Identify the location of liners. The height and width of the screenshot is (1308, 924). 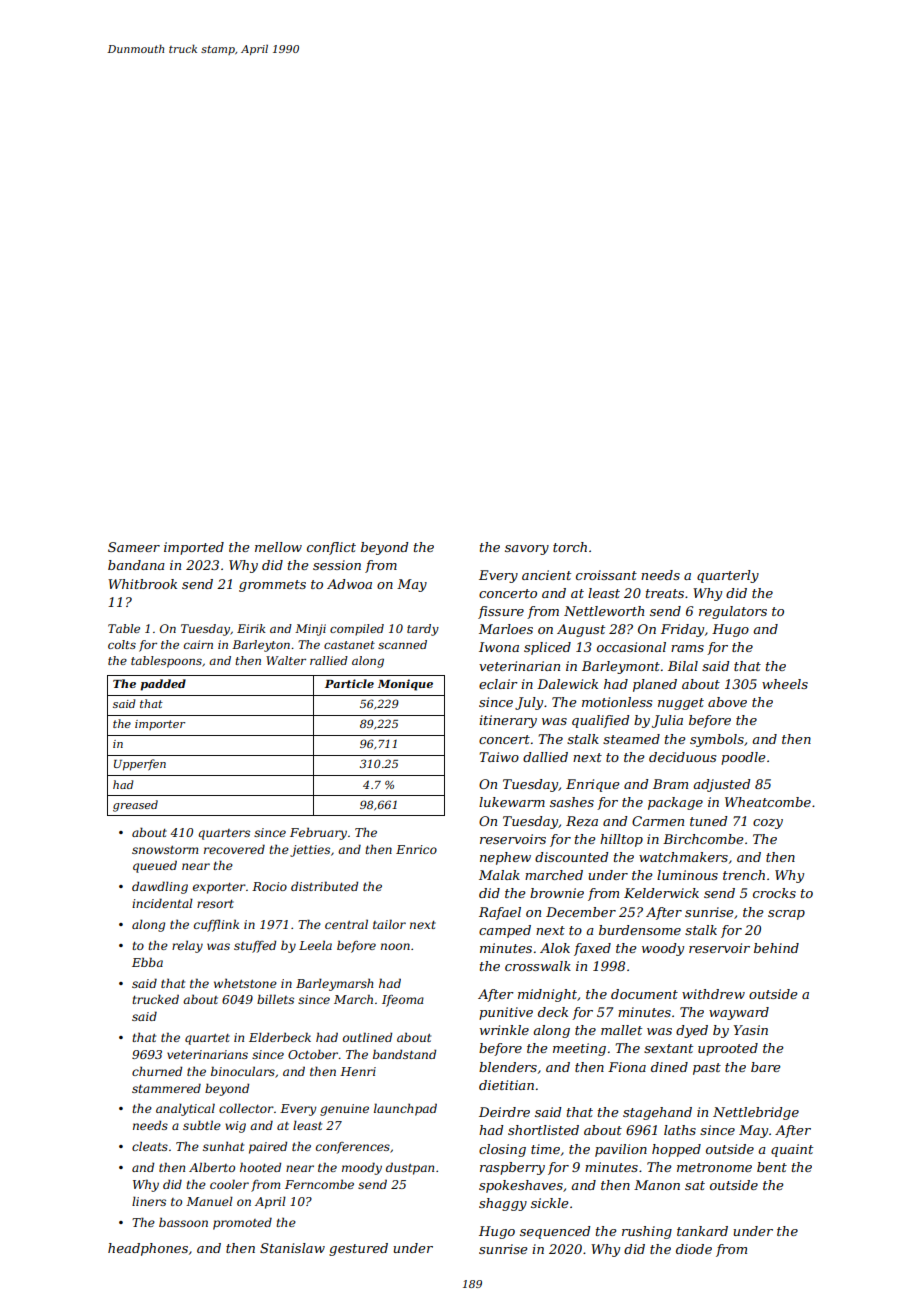
(149, 1201).
